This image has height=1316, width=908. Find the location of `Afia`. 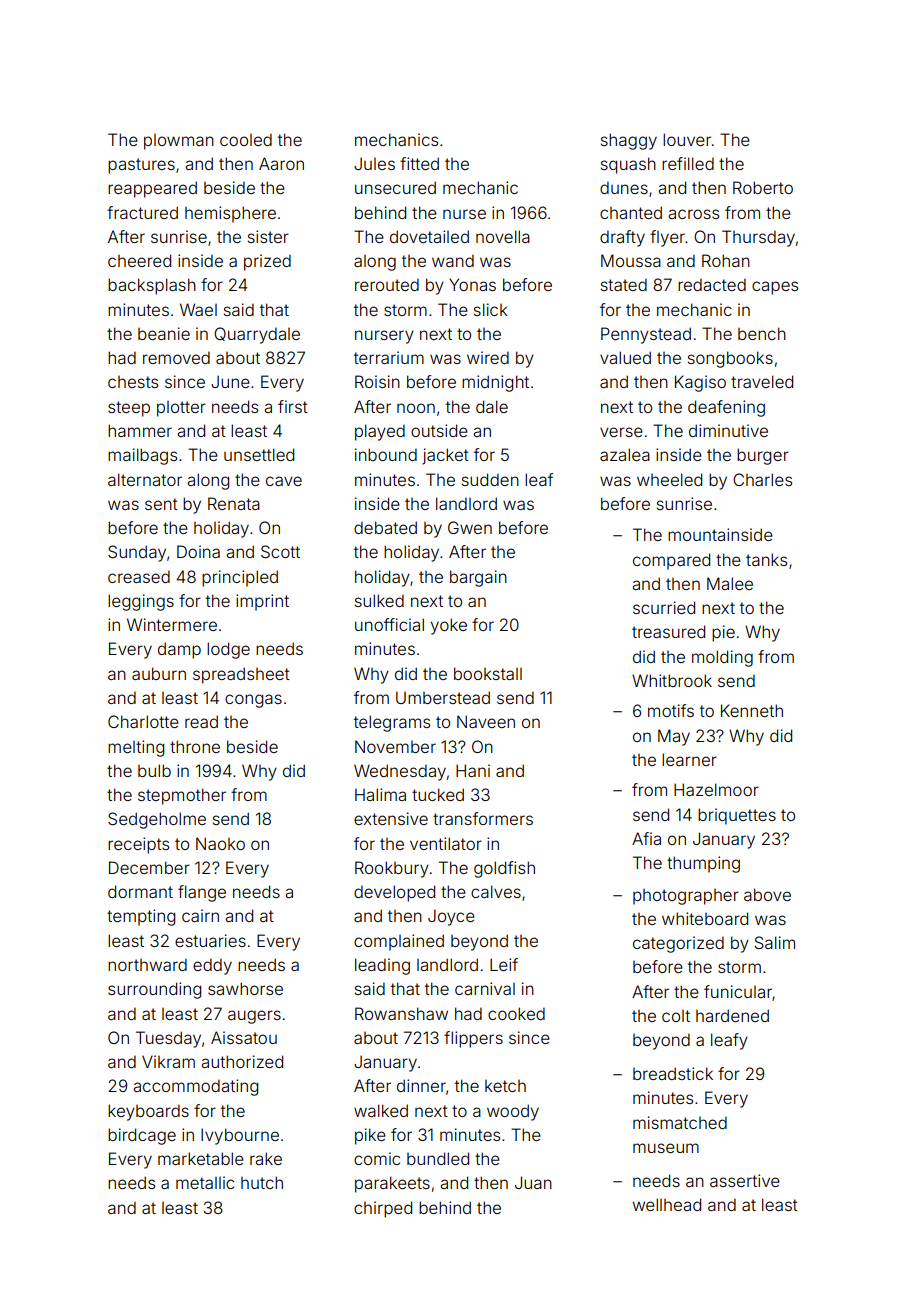

Afia is located at coordinates (646, 838).
